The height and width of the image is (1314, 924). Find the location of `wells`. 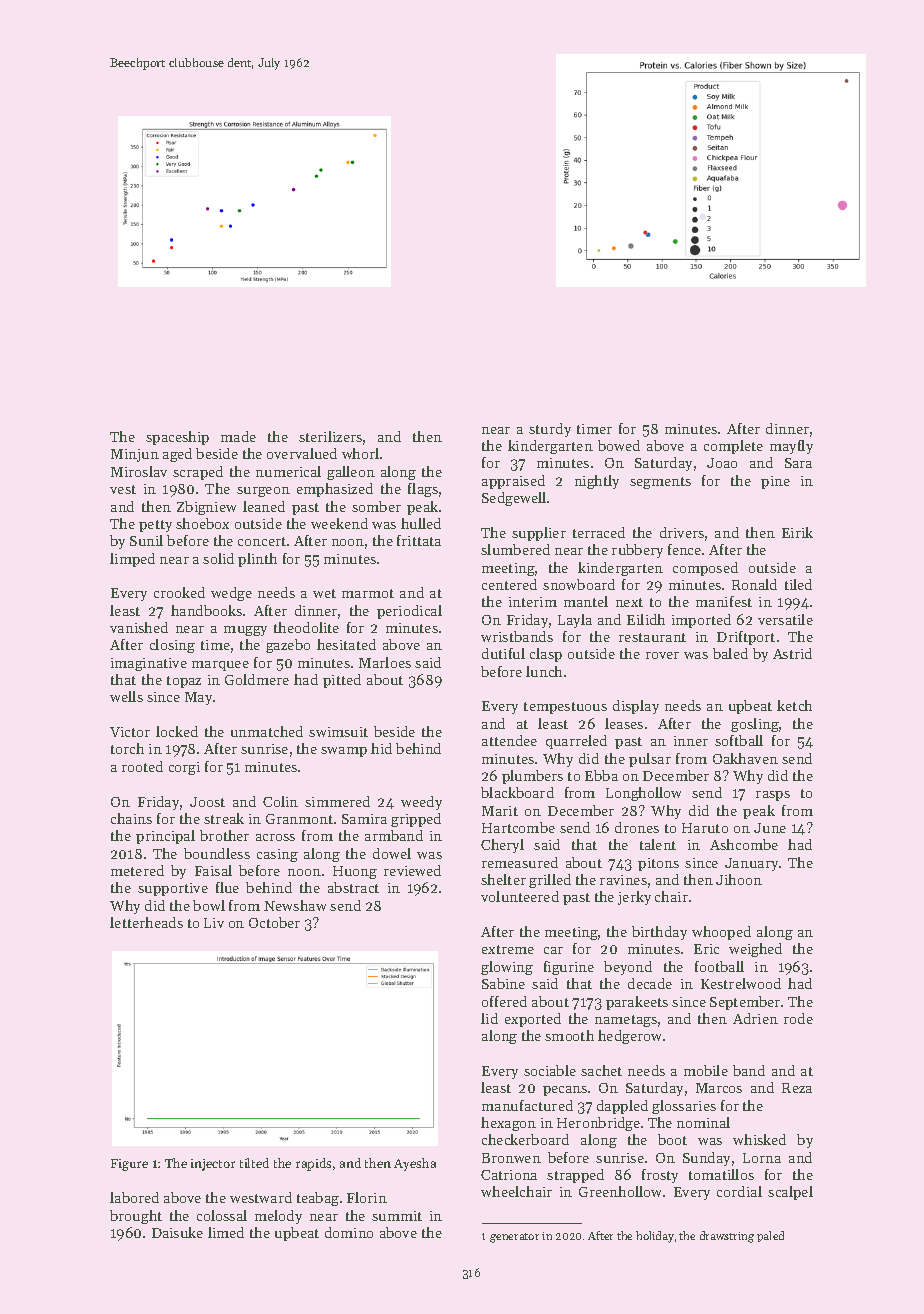

wells is located at coordinates (126, 696).
